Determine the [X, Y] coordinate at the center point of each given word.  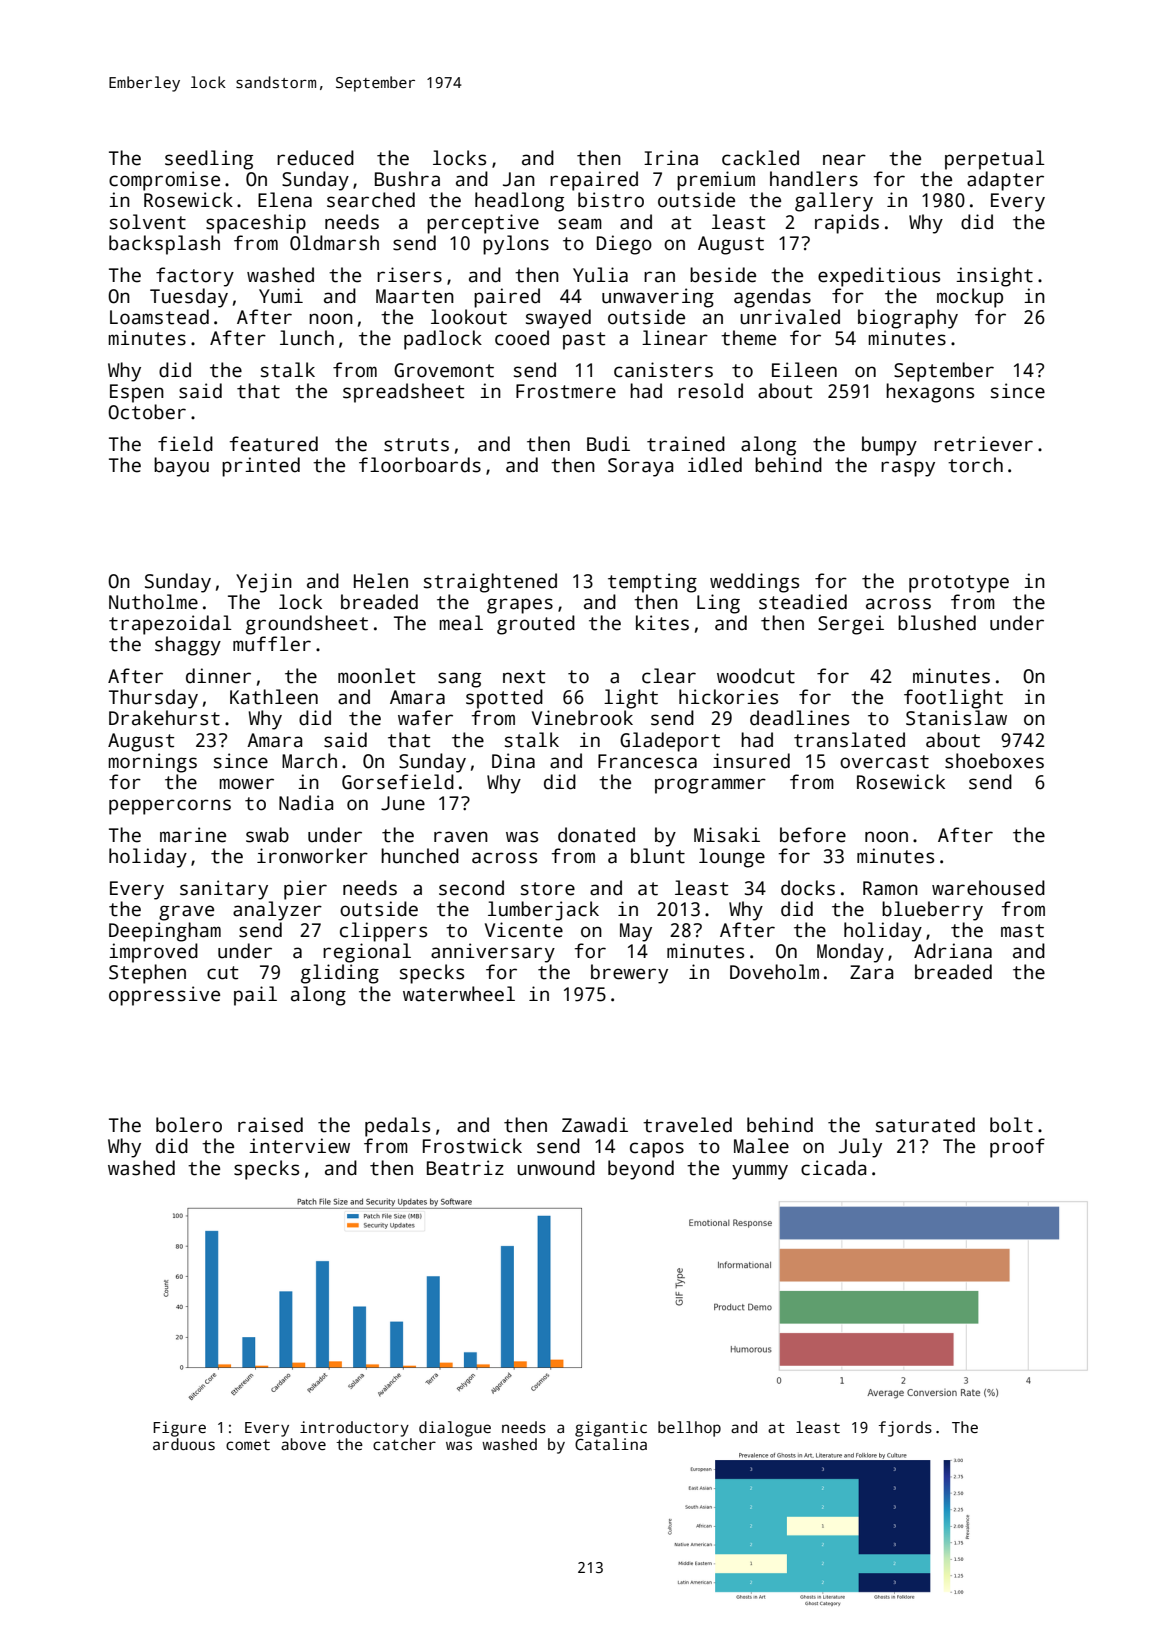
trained [686, 444]
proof [1017, 1148]
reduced [315, 158]
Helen [381, 581]
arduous [184, 1444]
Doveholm [774, 972]
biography [908, 319]
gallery [834, 202]
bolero [189, 1125]
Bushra [407, 179]
